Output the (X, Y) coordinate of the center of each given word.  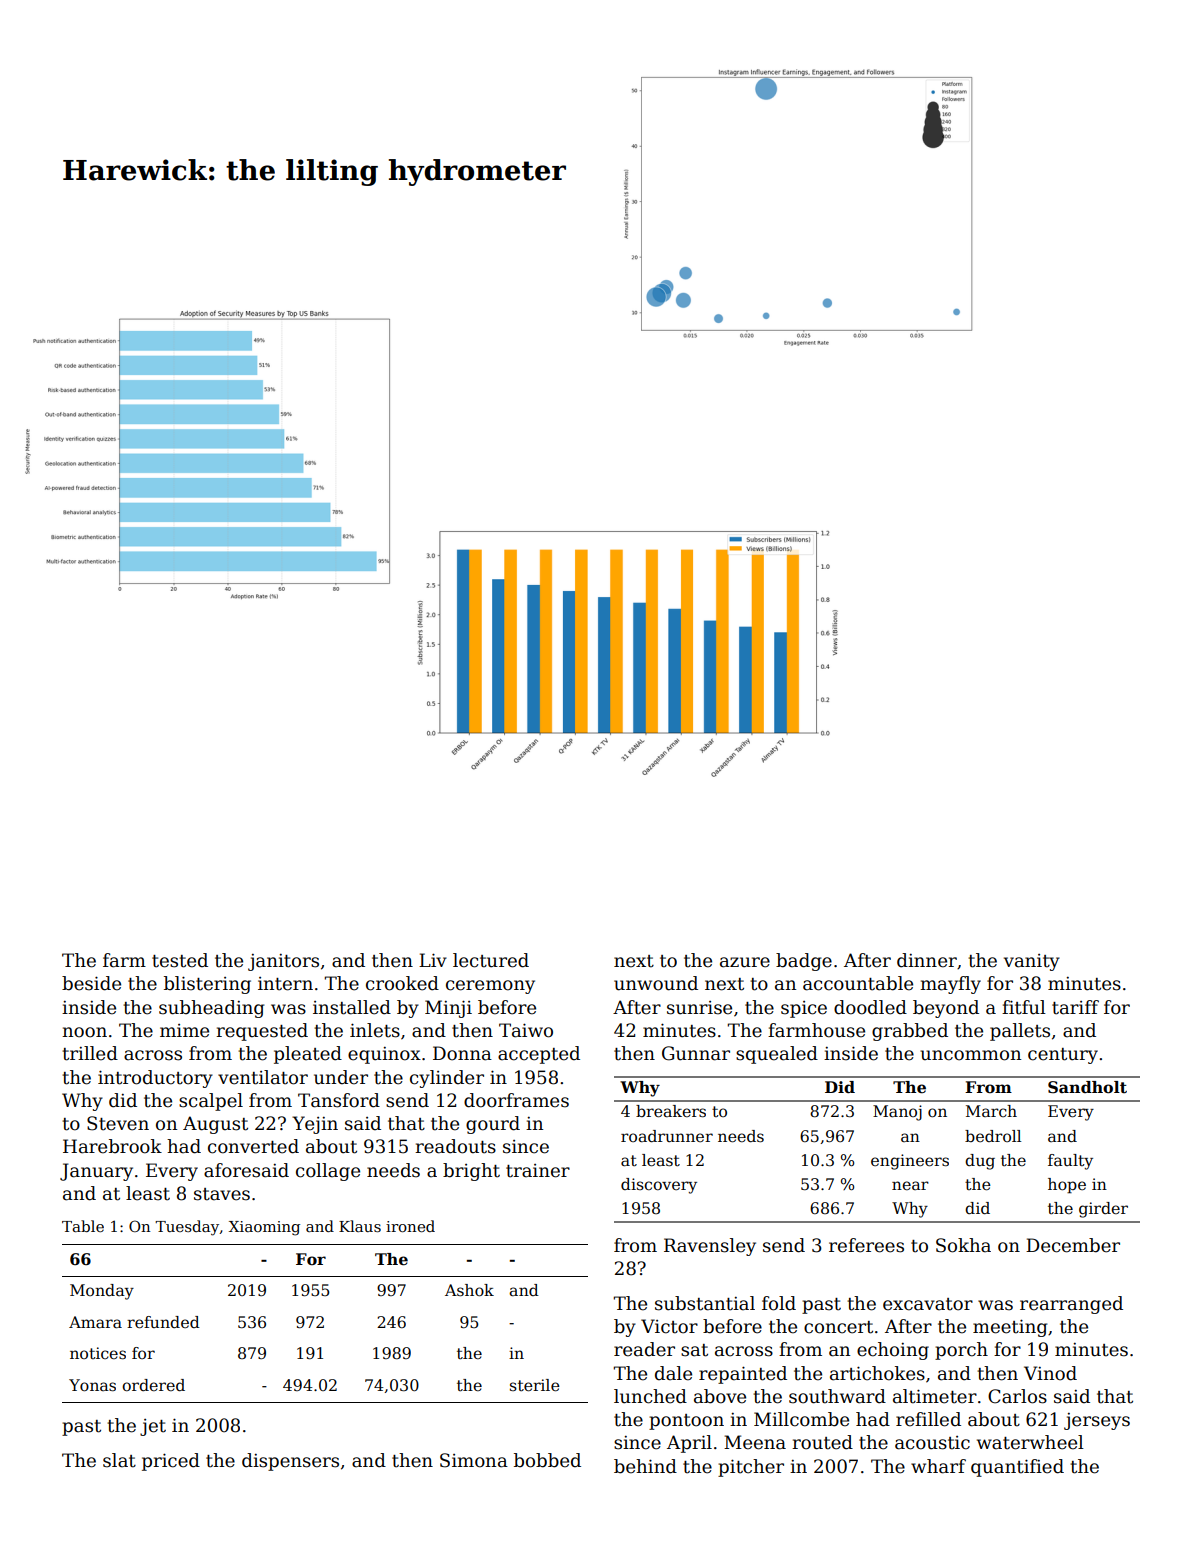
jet (153, 1427)
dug (980, 1162)
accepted (539, 1055)
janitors (283, 962)
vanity (1032, 962)
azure (745, 962)
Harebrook (112, 1146)
